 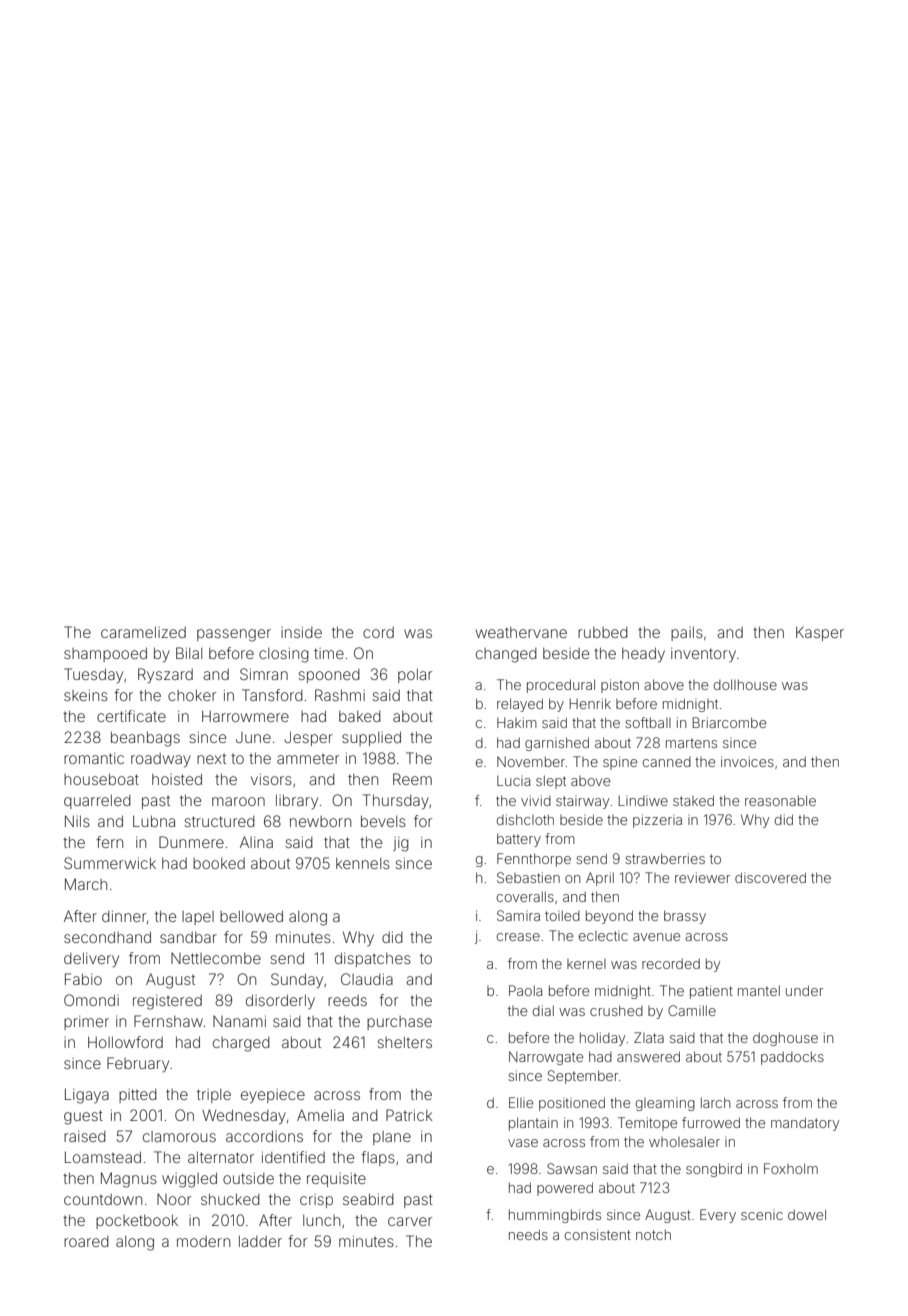 What do you see at coordinates (308, 758) in the screenshot?
I see `ammeter` at bounding box center [308, 758].
